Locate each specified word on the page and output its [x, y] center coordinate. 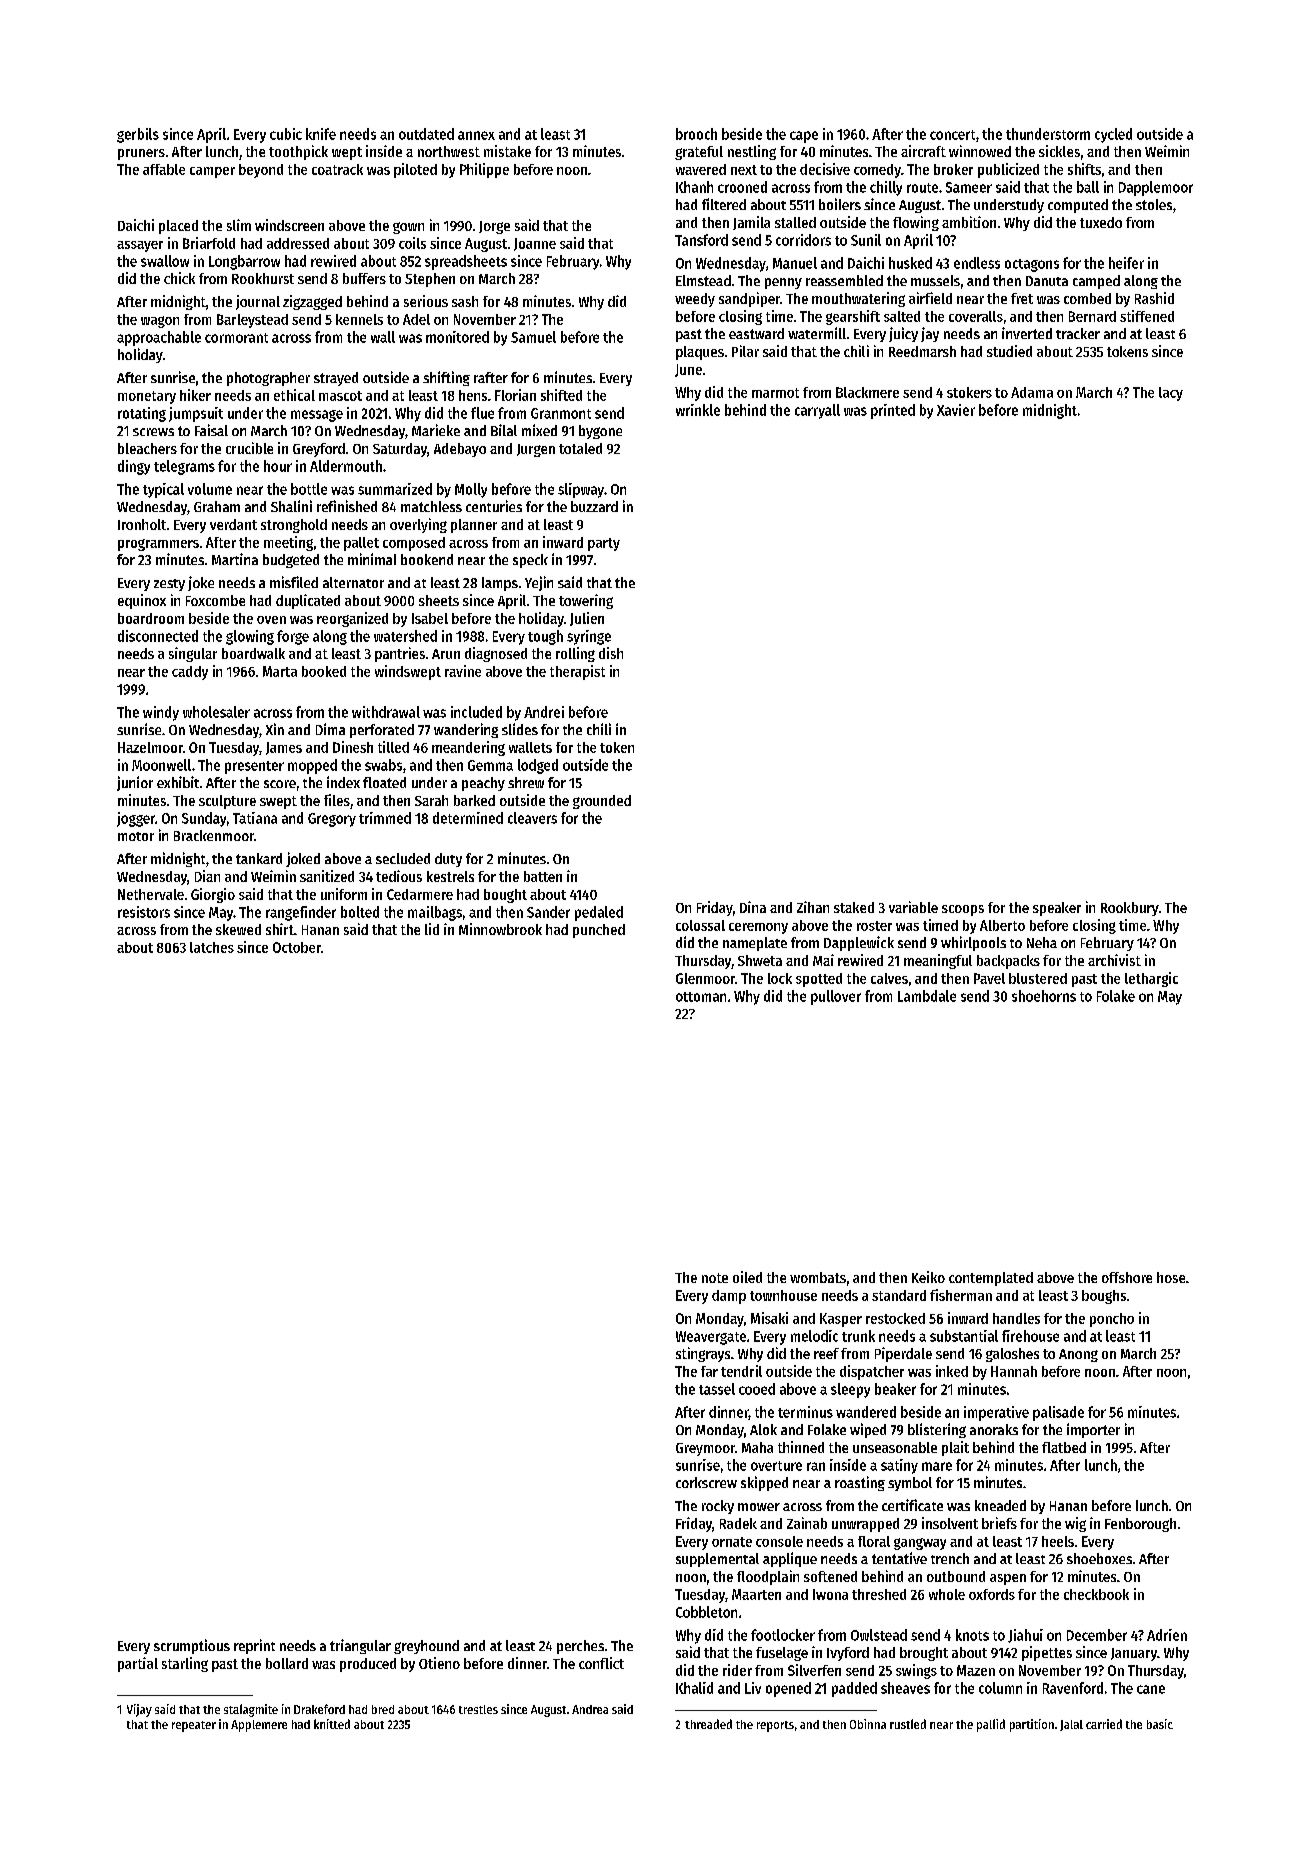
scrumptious [192, 1646]
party [604, 544]
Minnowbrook [500, 929]
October [297, 947]
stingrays [703, 1354]
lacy [1171, 394]
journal [258, 302]
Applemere [259, 1726]
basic [1160, 1724]
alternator [353, 582]
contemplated [991, 1279]
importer [1093, 1430]
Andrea [590, 1709]
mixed [539, 430]
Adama [1032, 392]
